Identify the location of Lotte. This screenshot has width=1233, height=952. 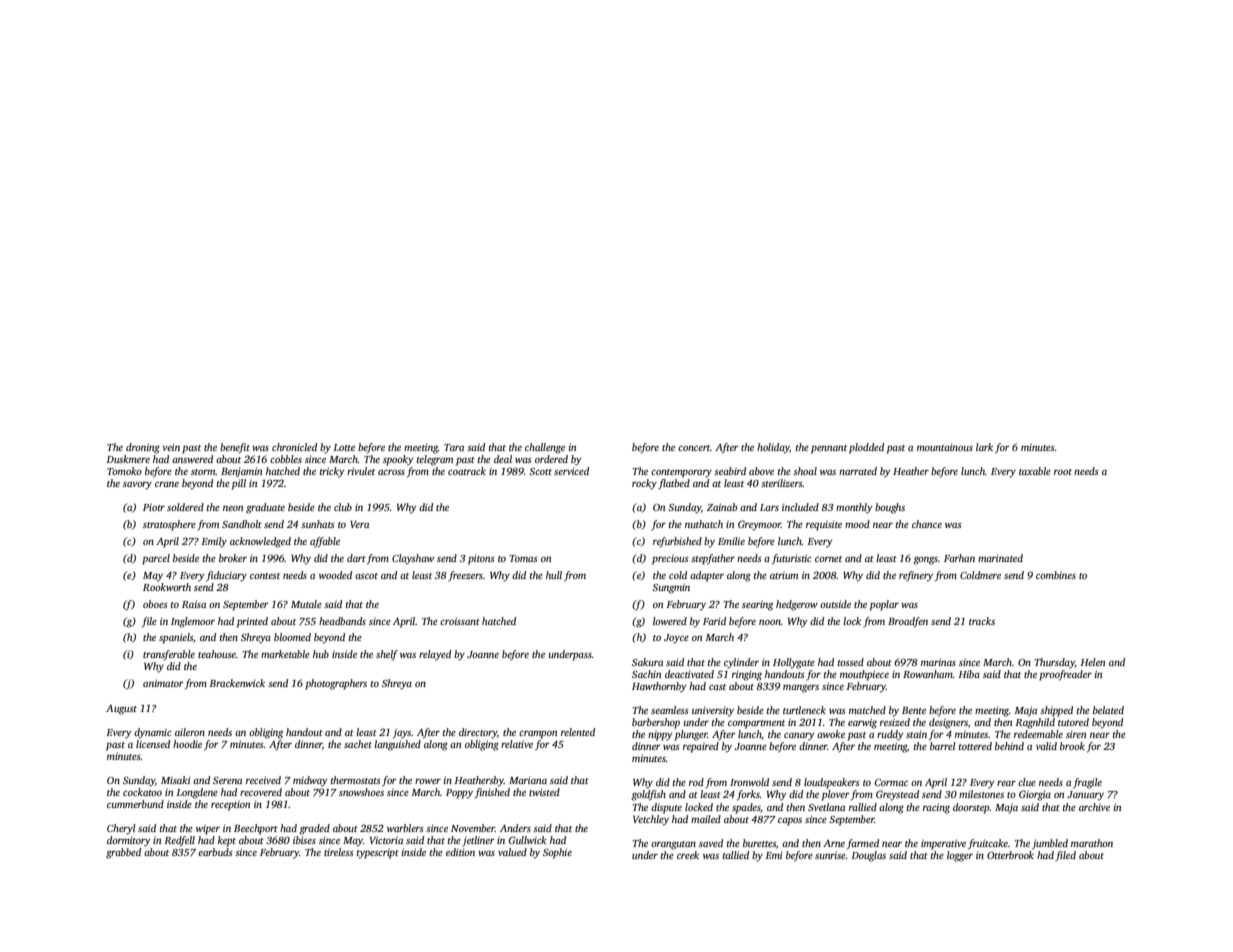
(344, 447).
